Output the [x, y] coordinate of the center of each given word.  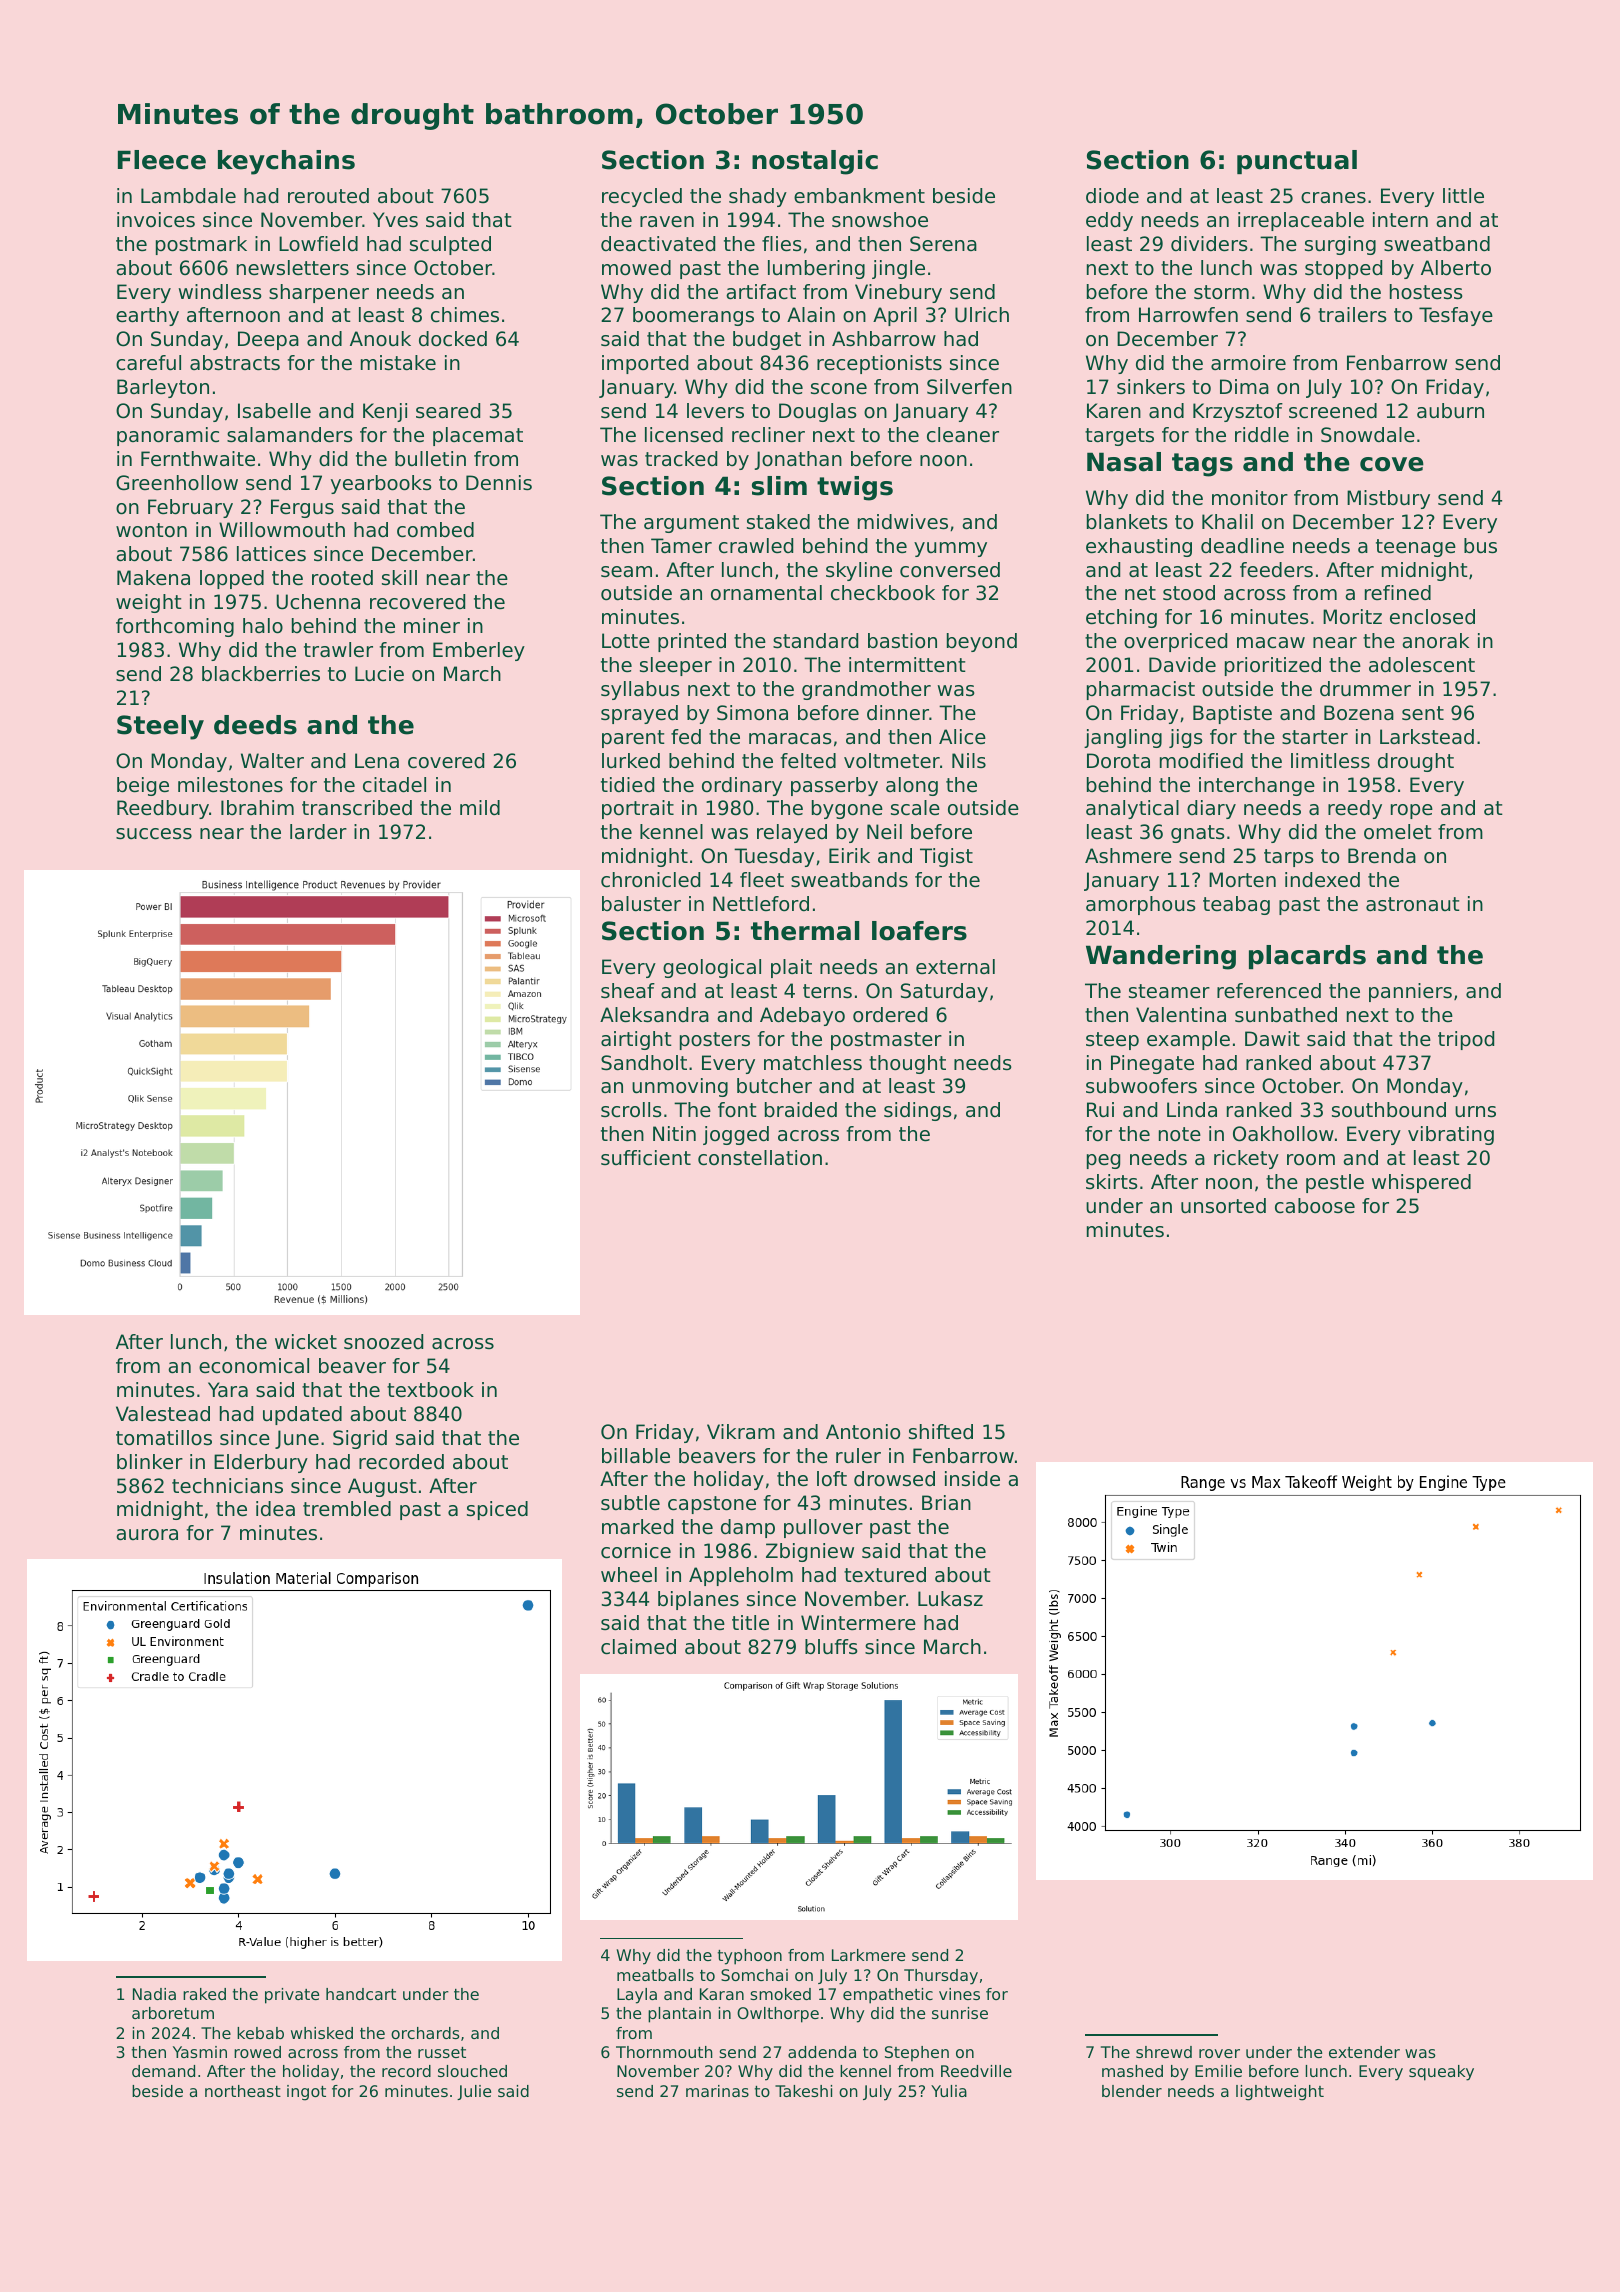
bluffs [831, 1647]
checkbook [883, 593]
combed [435, 530]
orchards [425, 2033]
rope [1412, 811]
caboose [1315, 1206]
